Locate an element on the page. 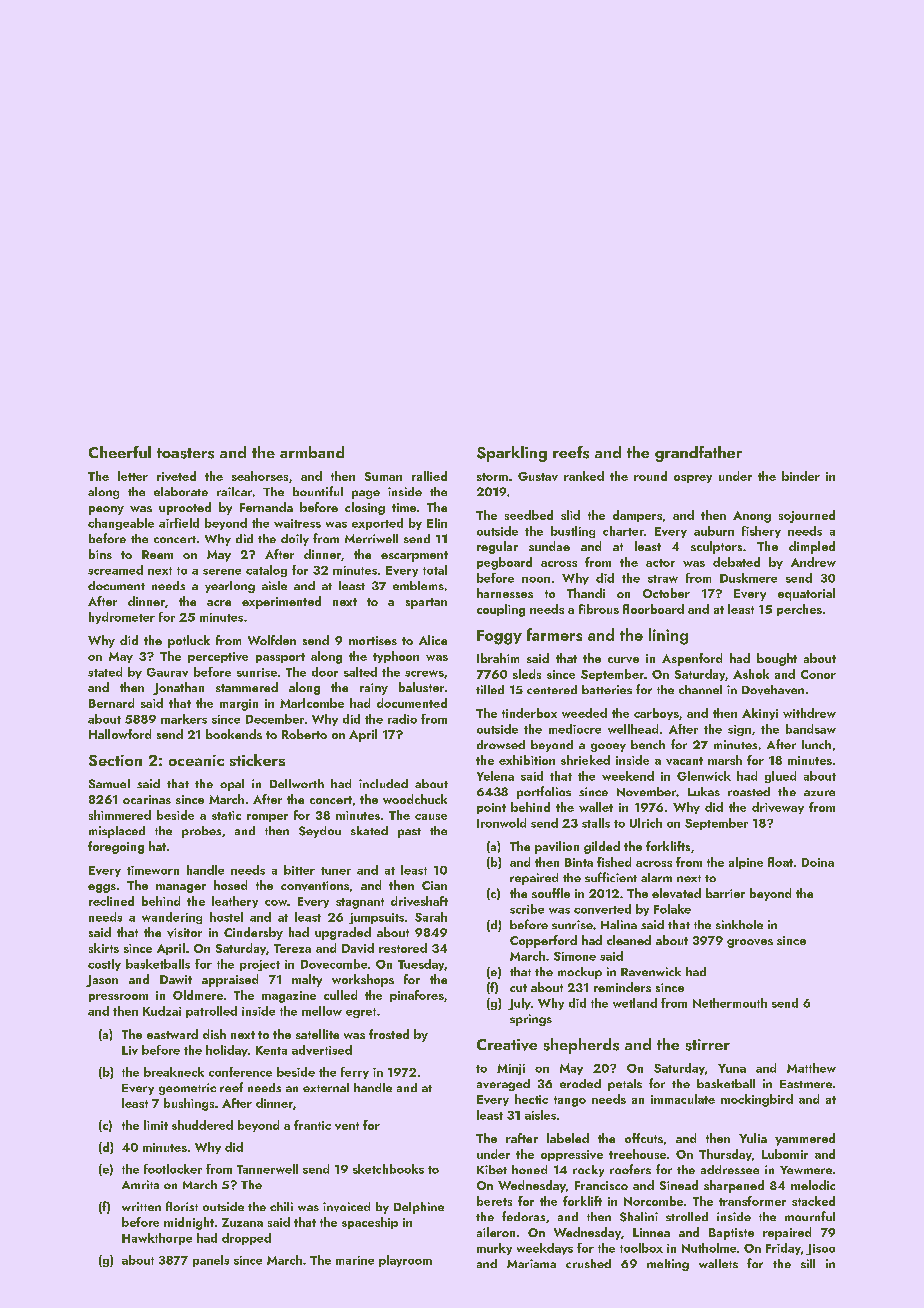 Image resolution: width=924 pixels, height=1308 pixels. murky is located at coordinates (494, 1249).
